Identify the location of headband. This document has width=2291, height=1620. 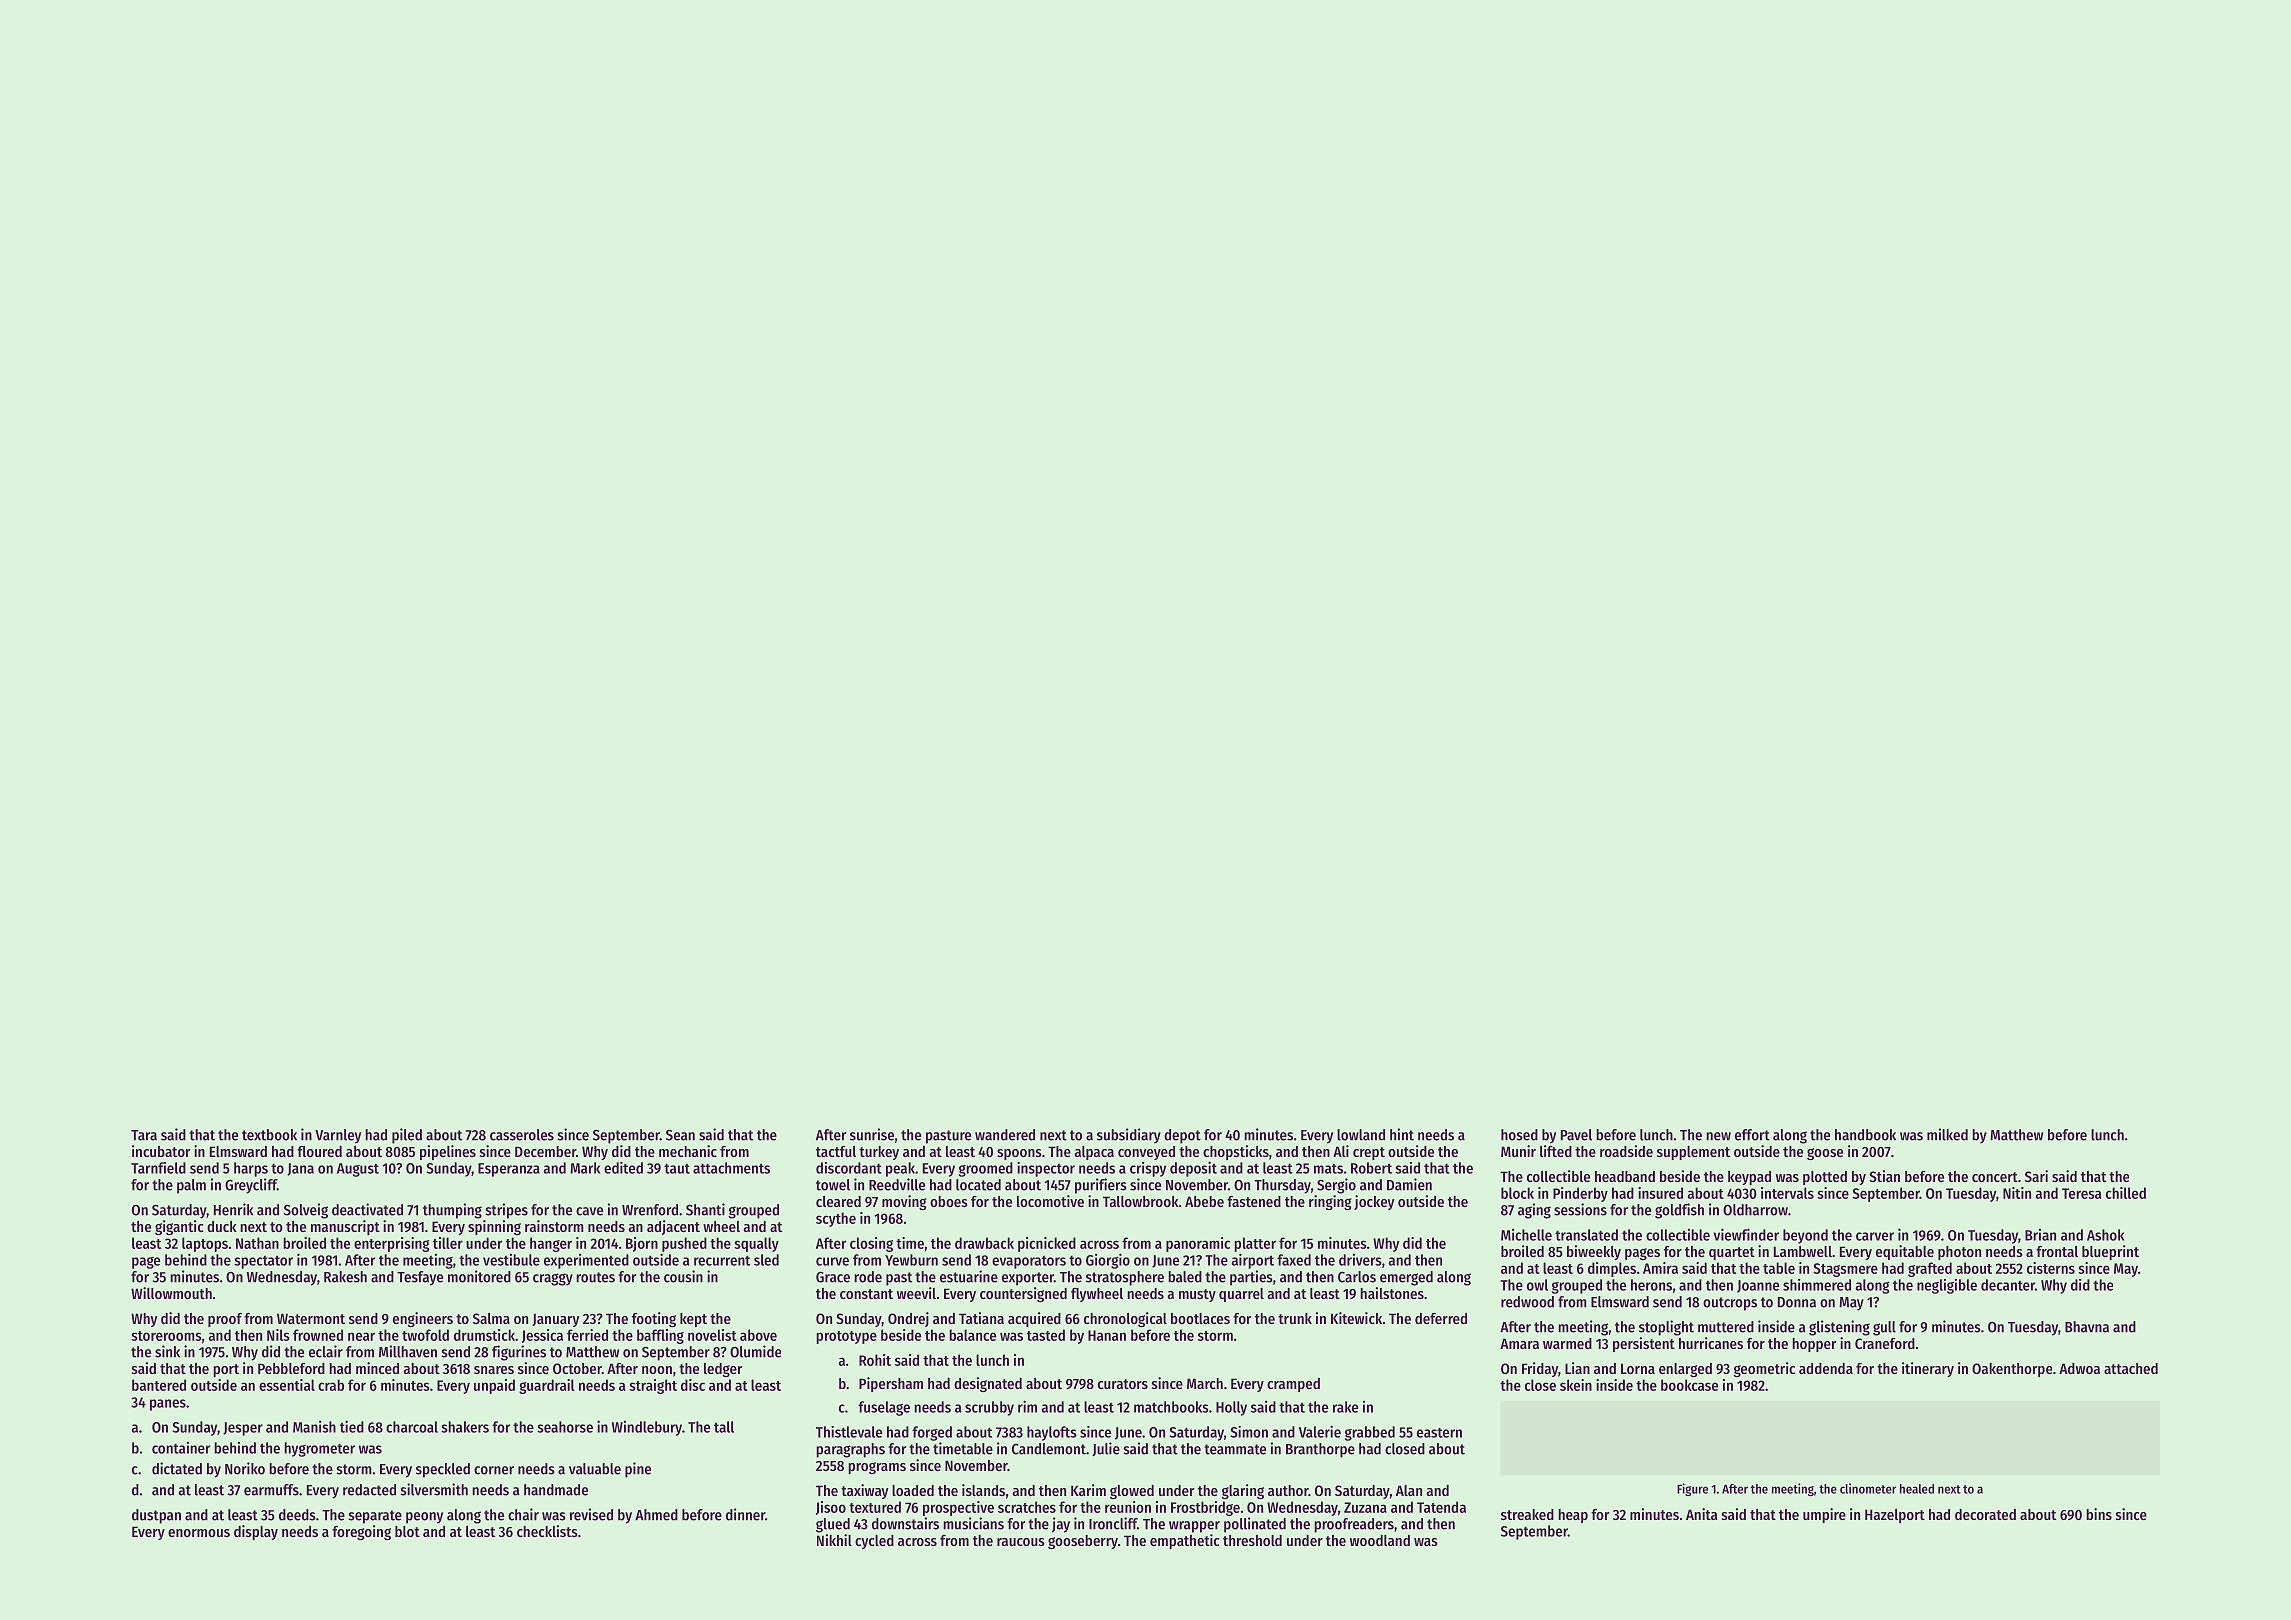
(1625, 1176).
